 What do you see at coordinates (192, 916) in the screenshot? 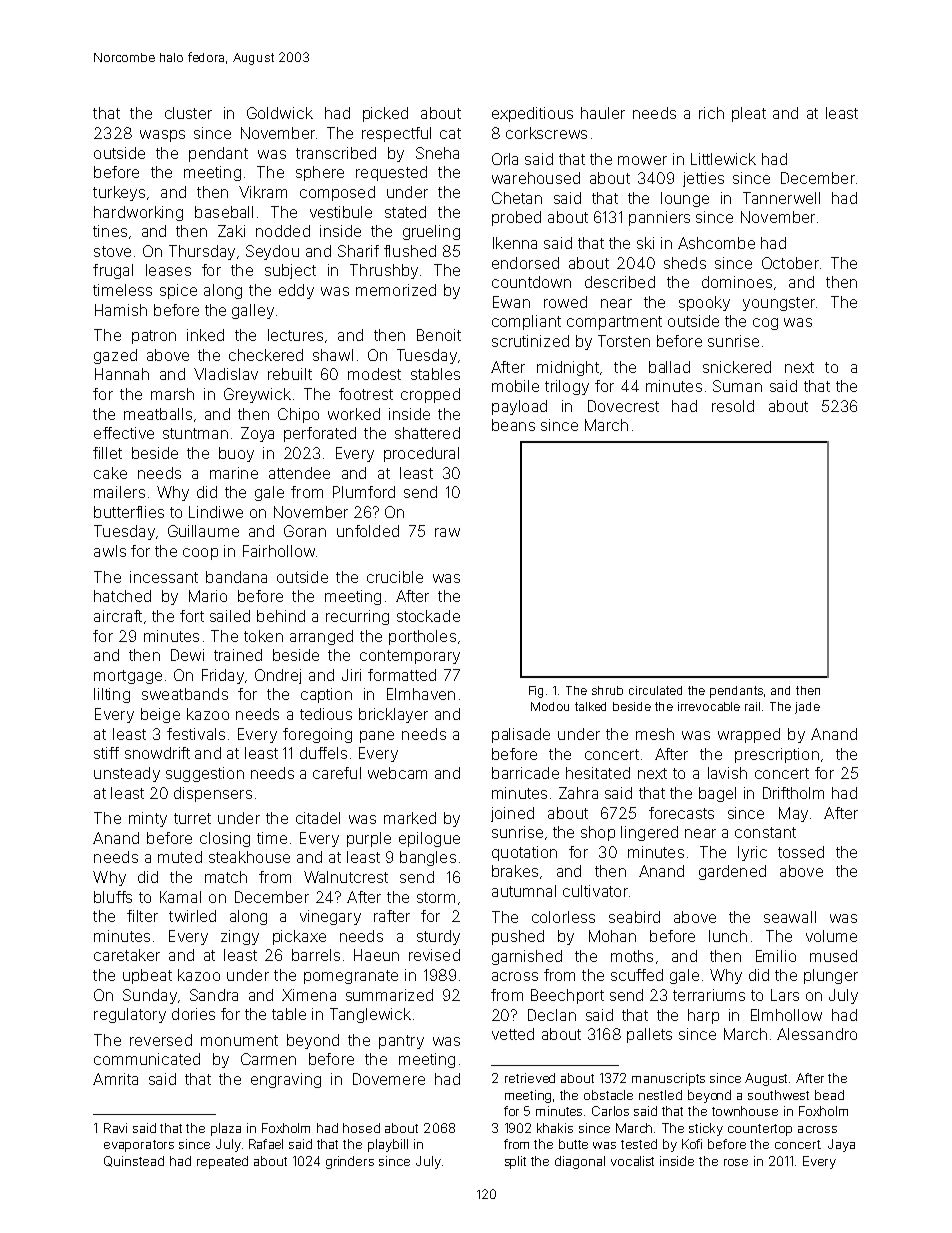
I see `twirled` at bounding box center [192, 916].
